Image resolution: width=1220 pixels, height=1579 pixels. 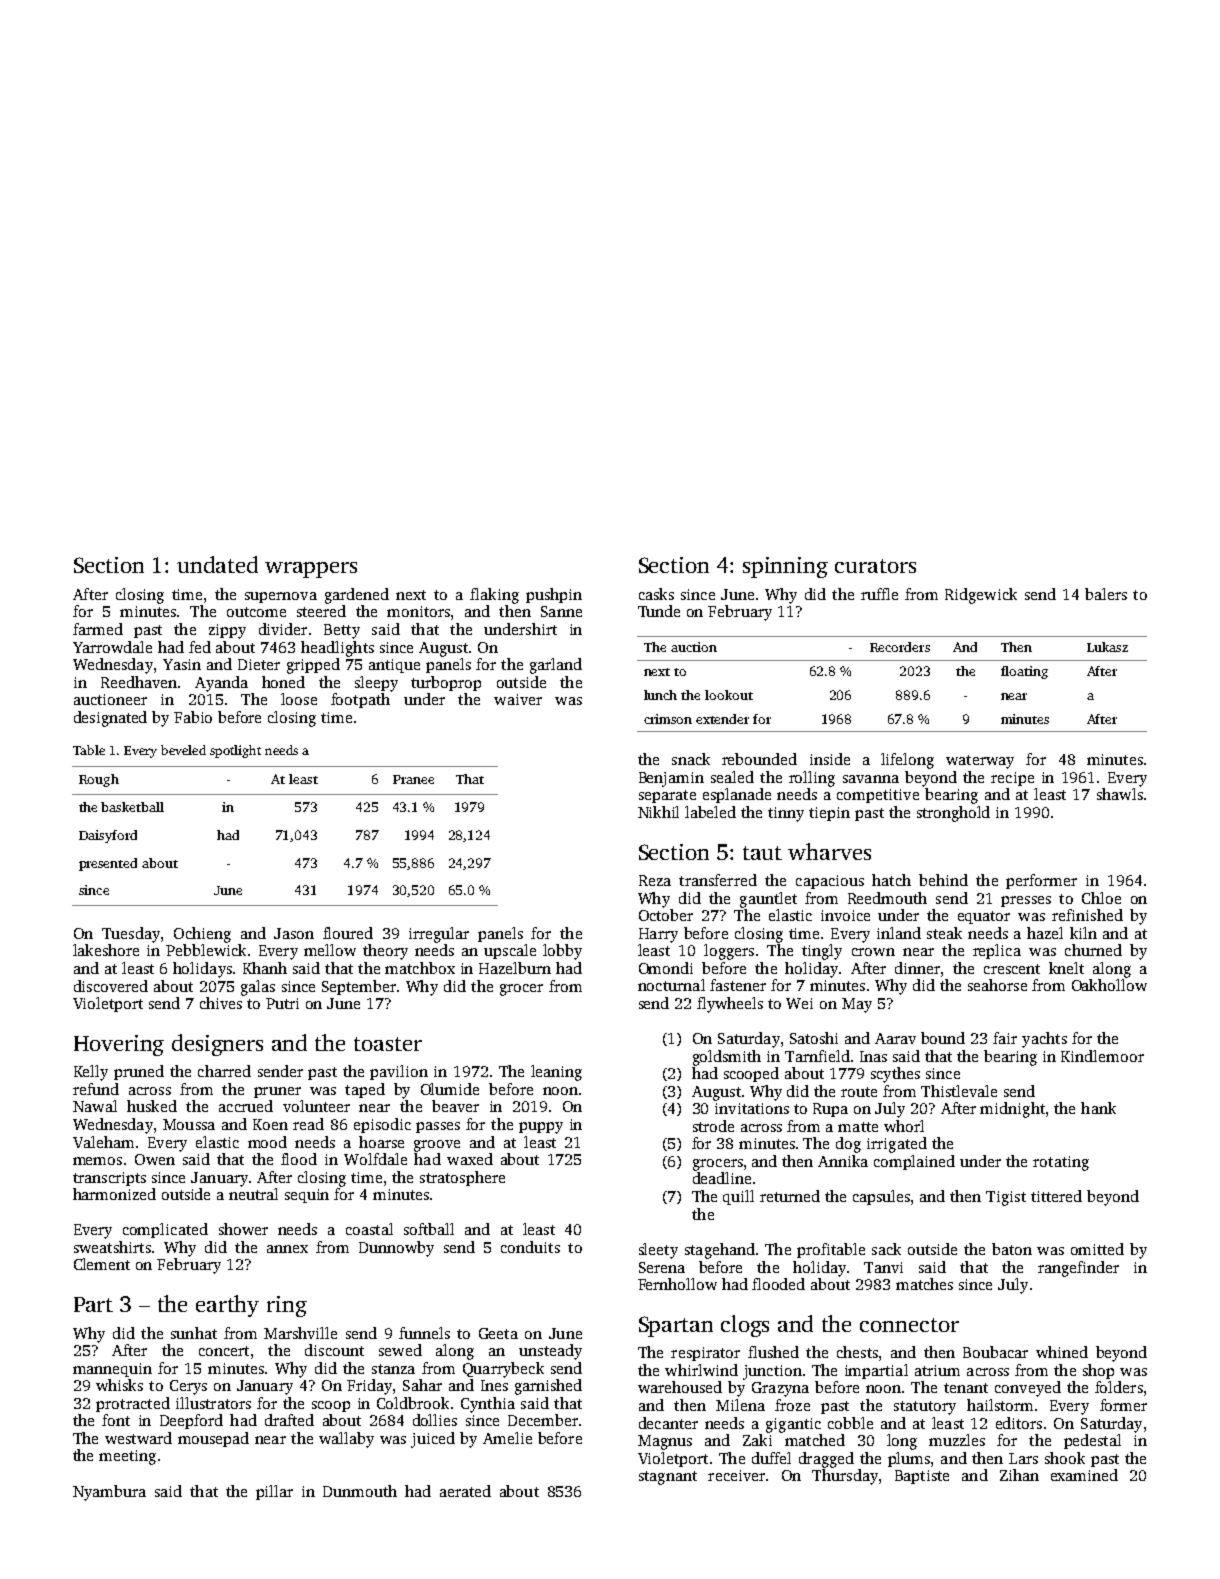 I want to click on inside, so click(x=830, y=759).
